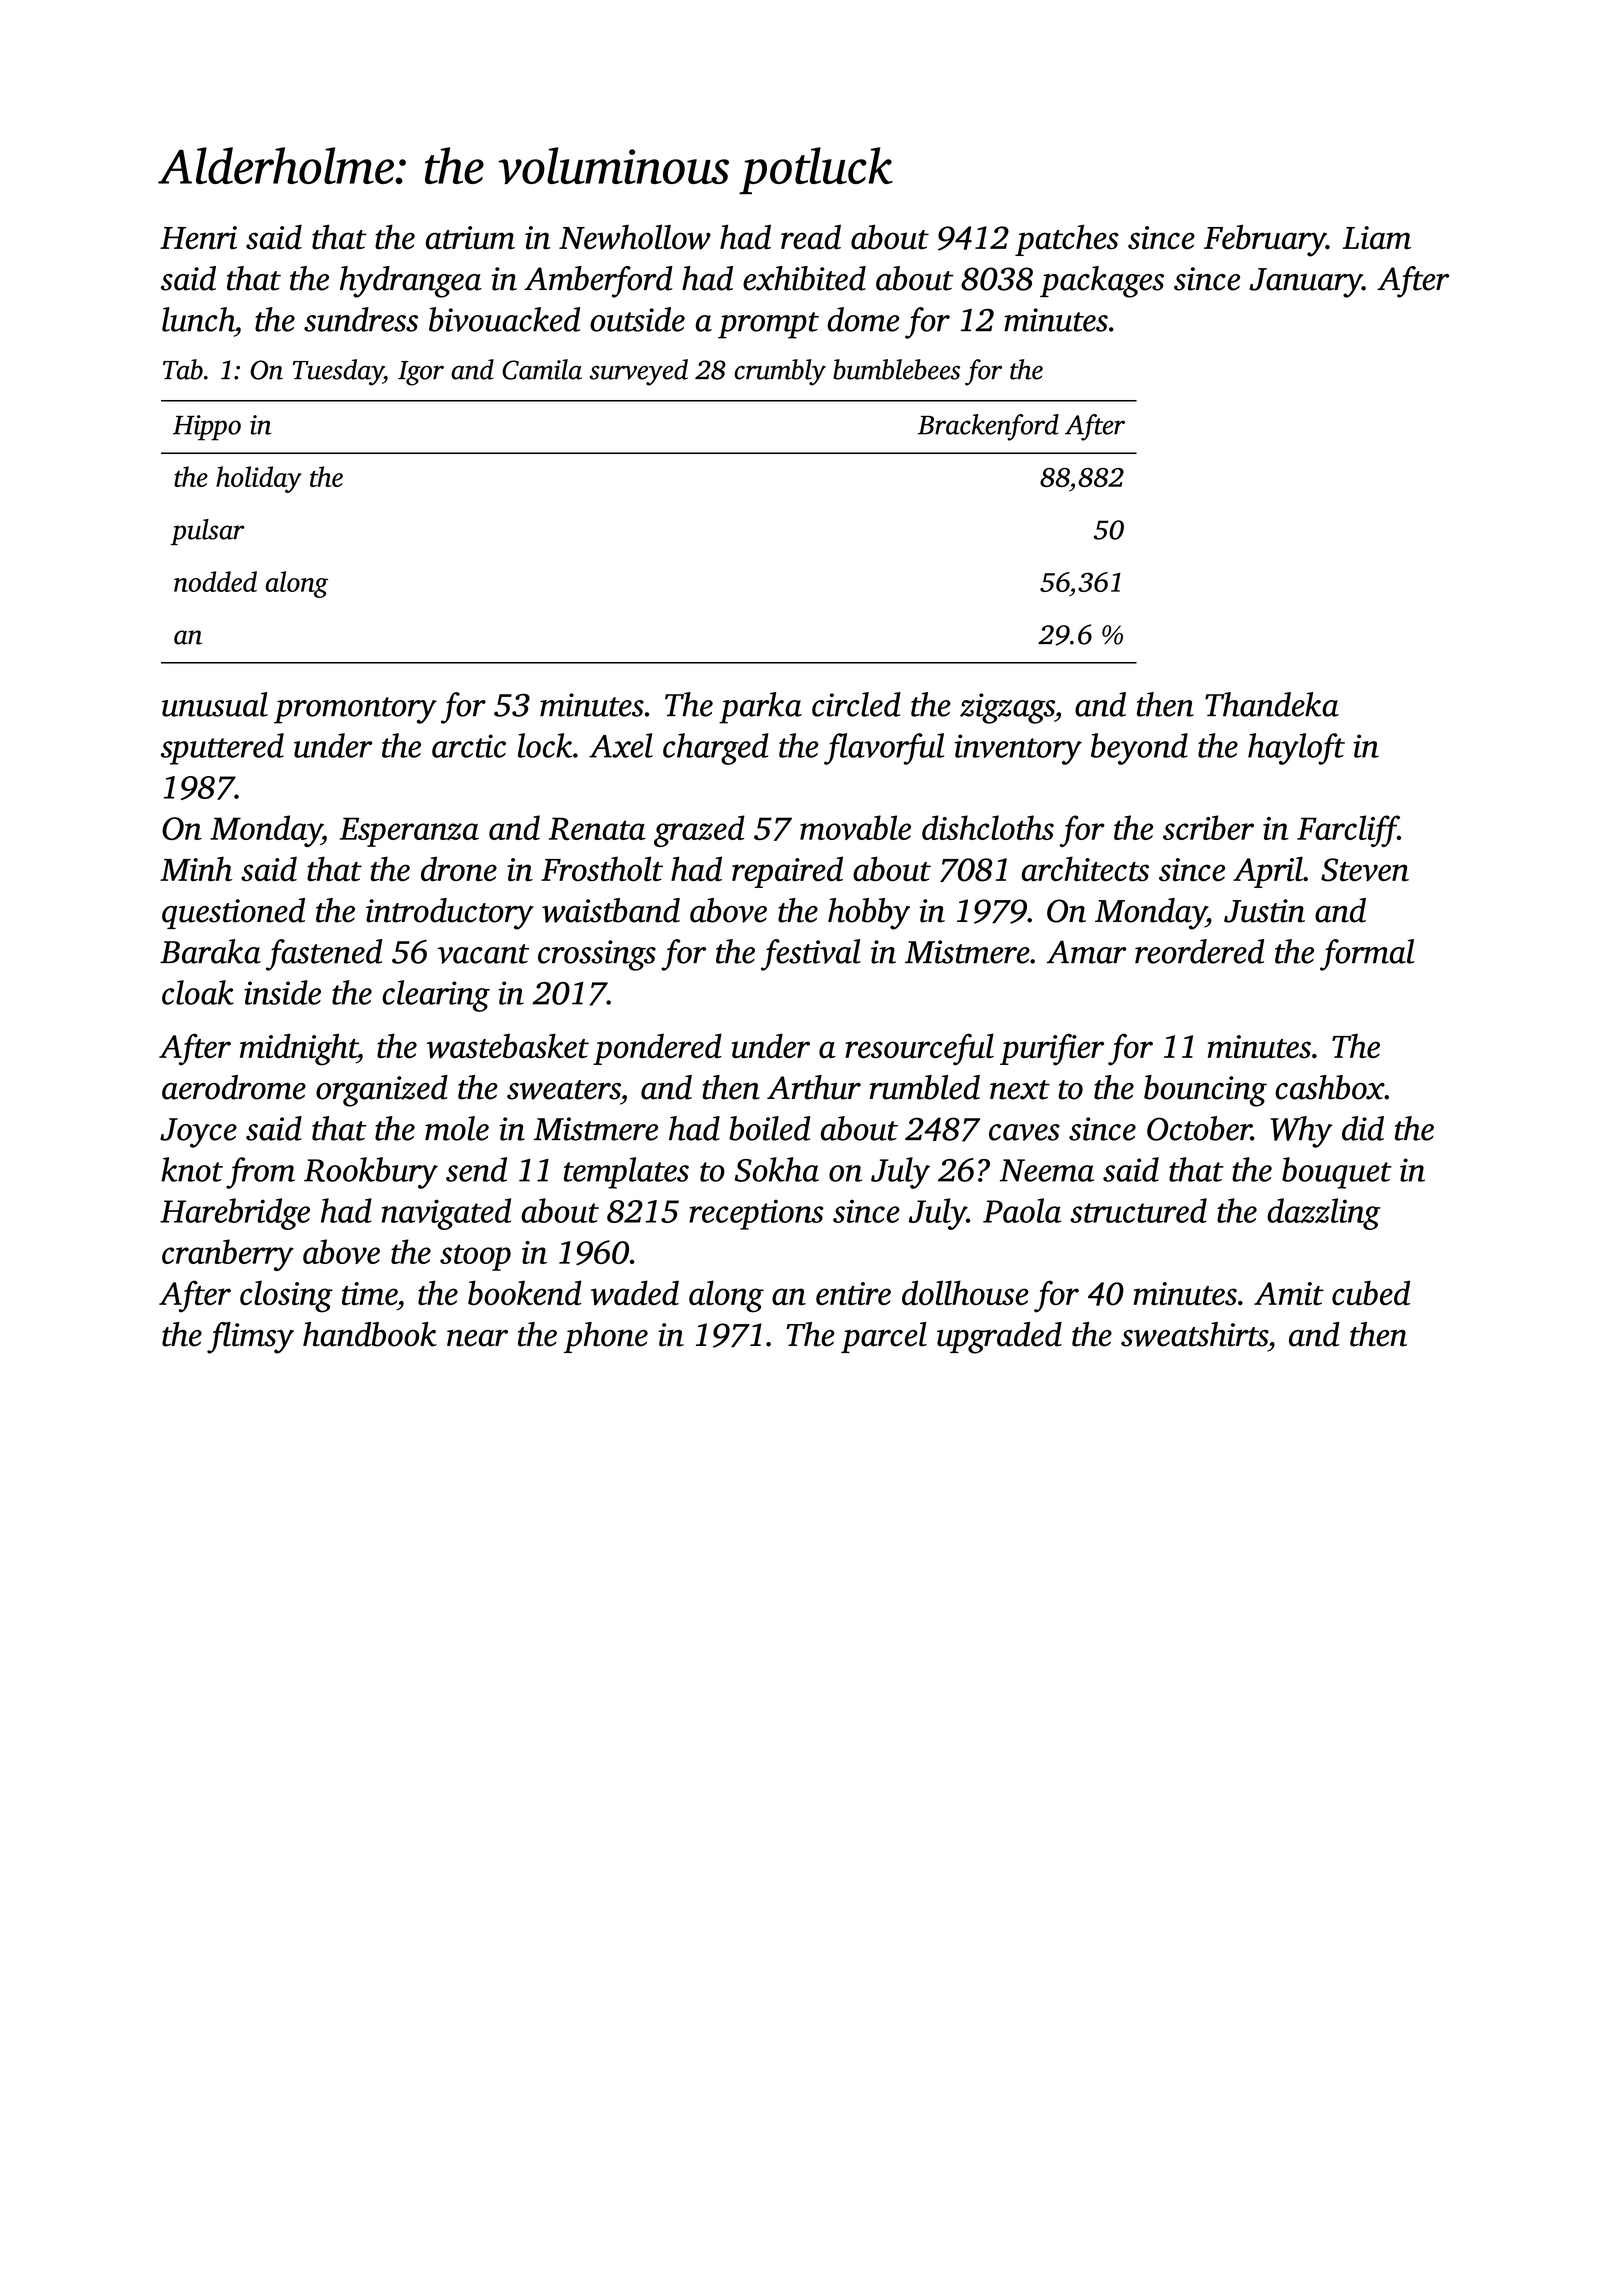 The image size is (1620, 2292). Describe the element at coordinates (635, 237) in the image. I see `Newhollow` at that location.
